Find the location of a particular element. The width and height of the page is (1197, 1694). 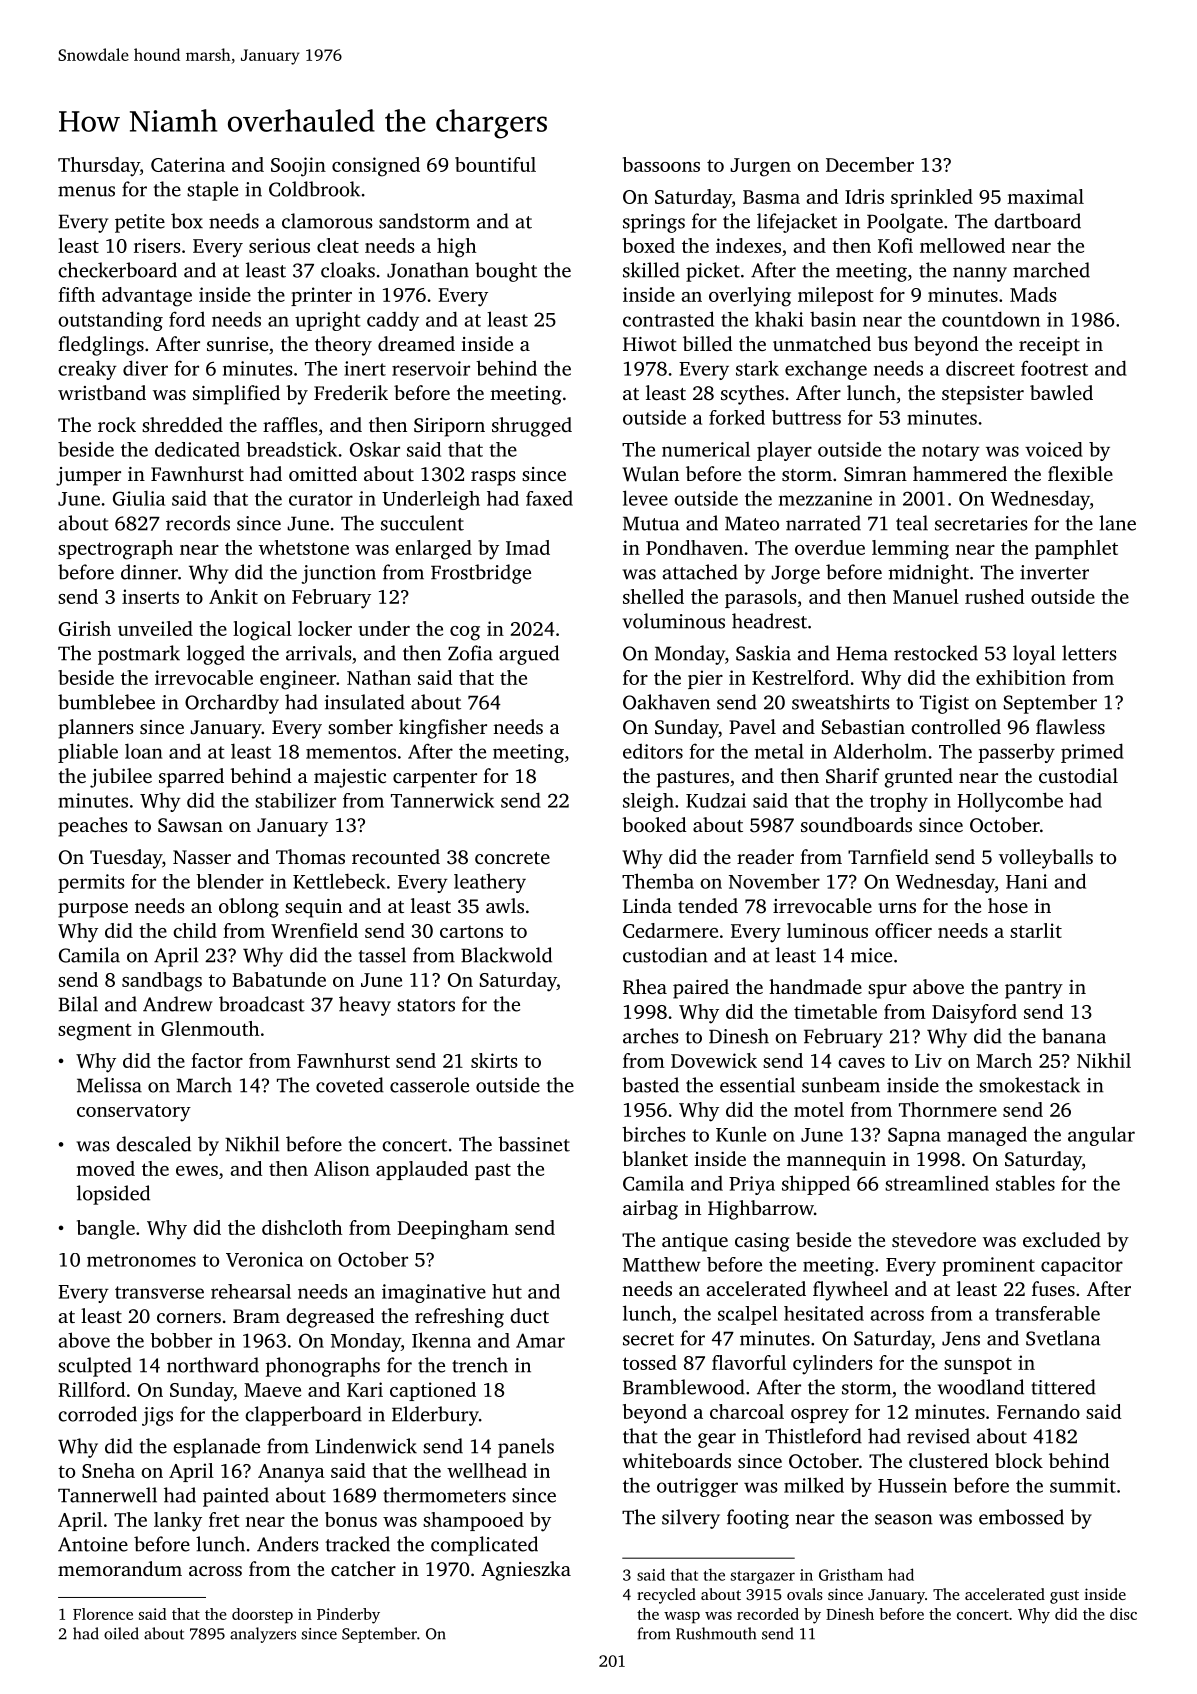

revised is located at coordinates (938, 1436).
